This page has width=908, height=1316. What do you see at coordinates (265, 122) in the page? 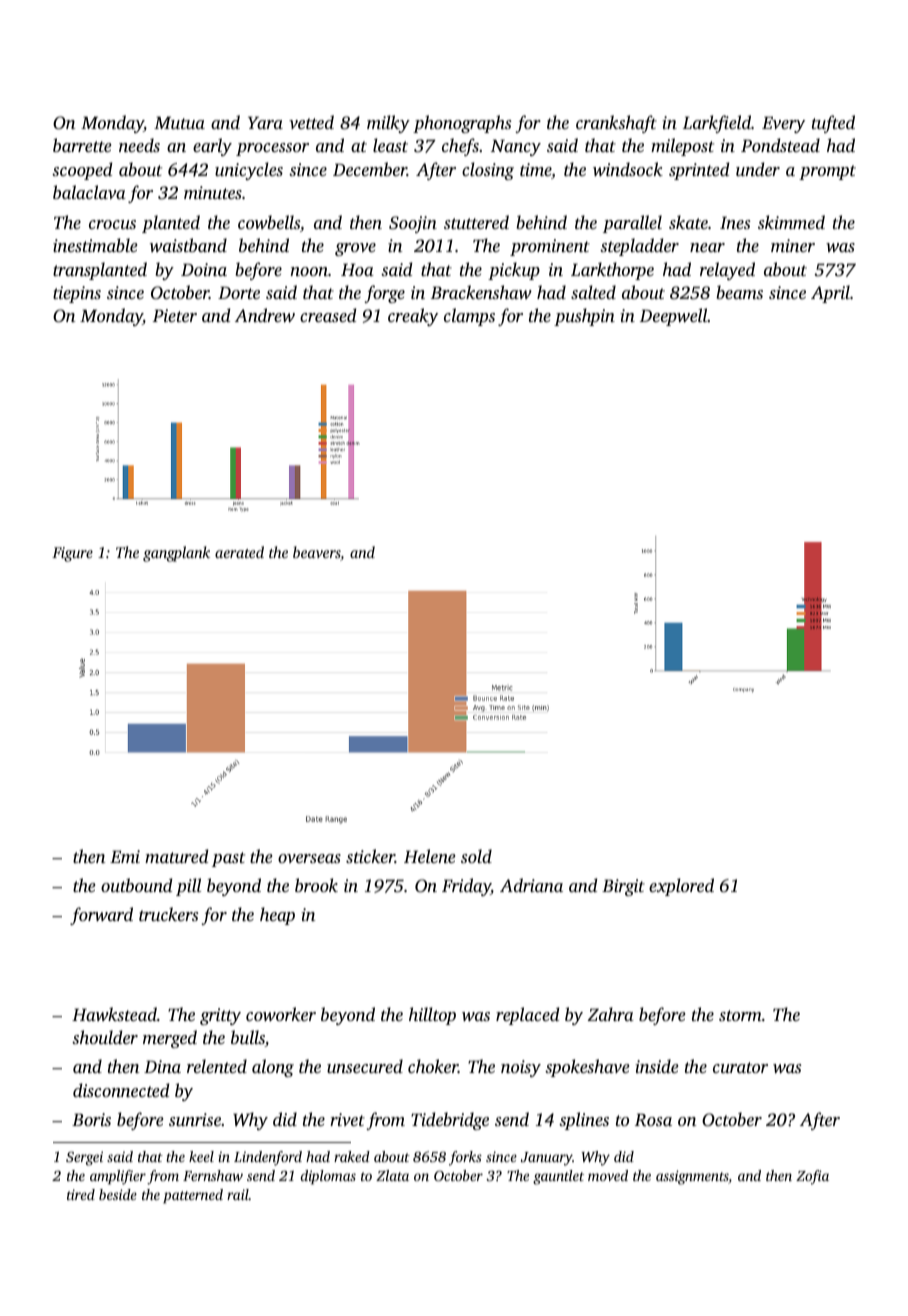
I see `Yara` at bounding box center [265, 122].
